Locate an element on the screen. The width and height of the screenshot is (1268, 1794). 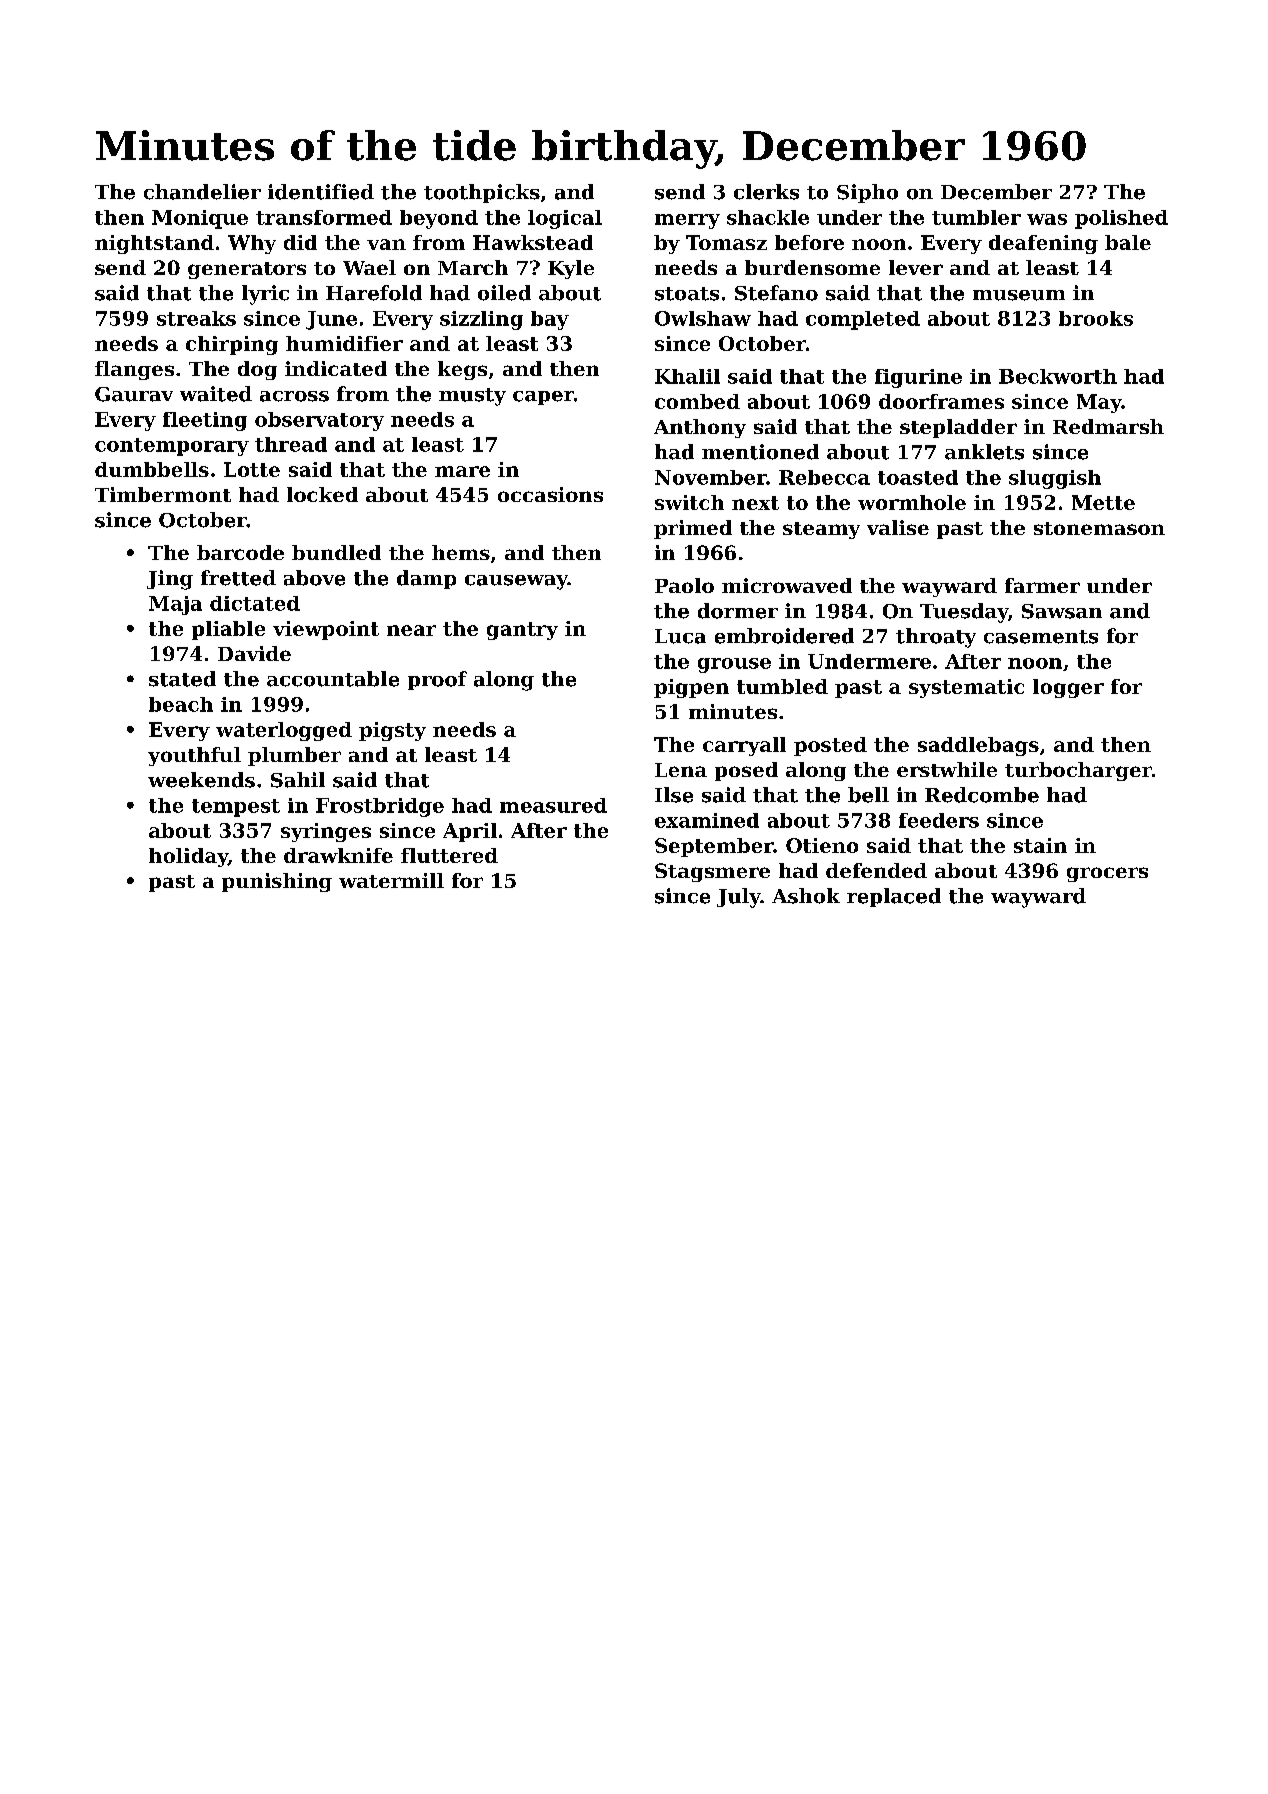
bay is located at coordinates (550, 320).
